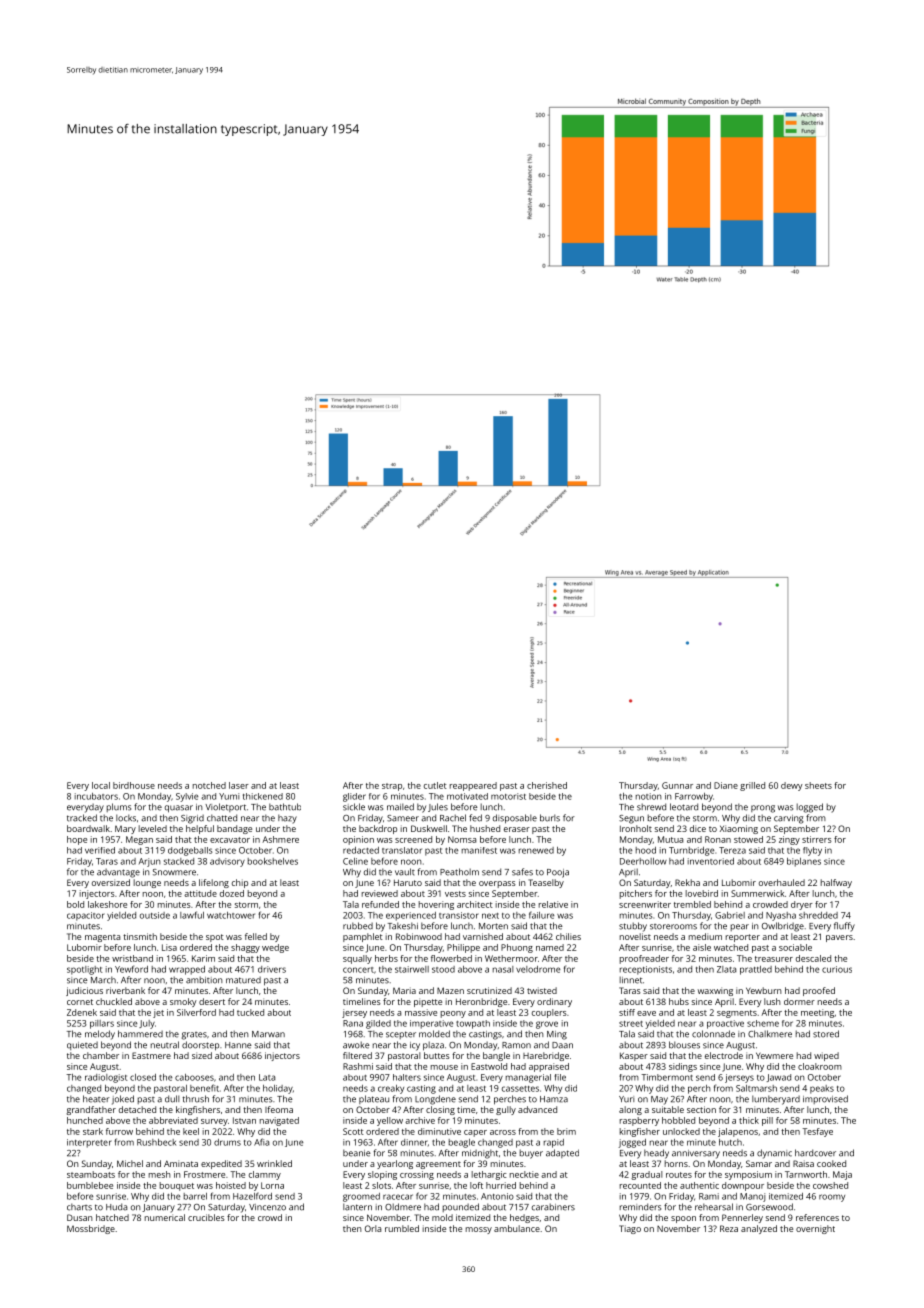 The height and width of the image is (1308, 924). I want to click on slots, so click(381, 1185).
